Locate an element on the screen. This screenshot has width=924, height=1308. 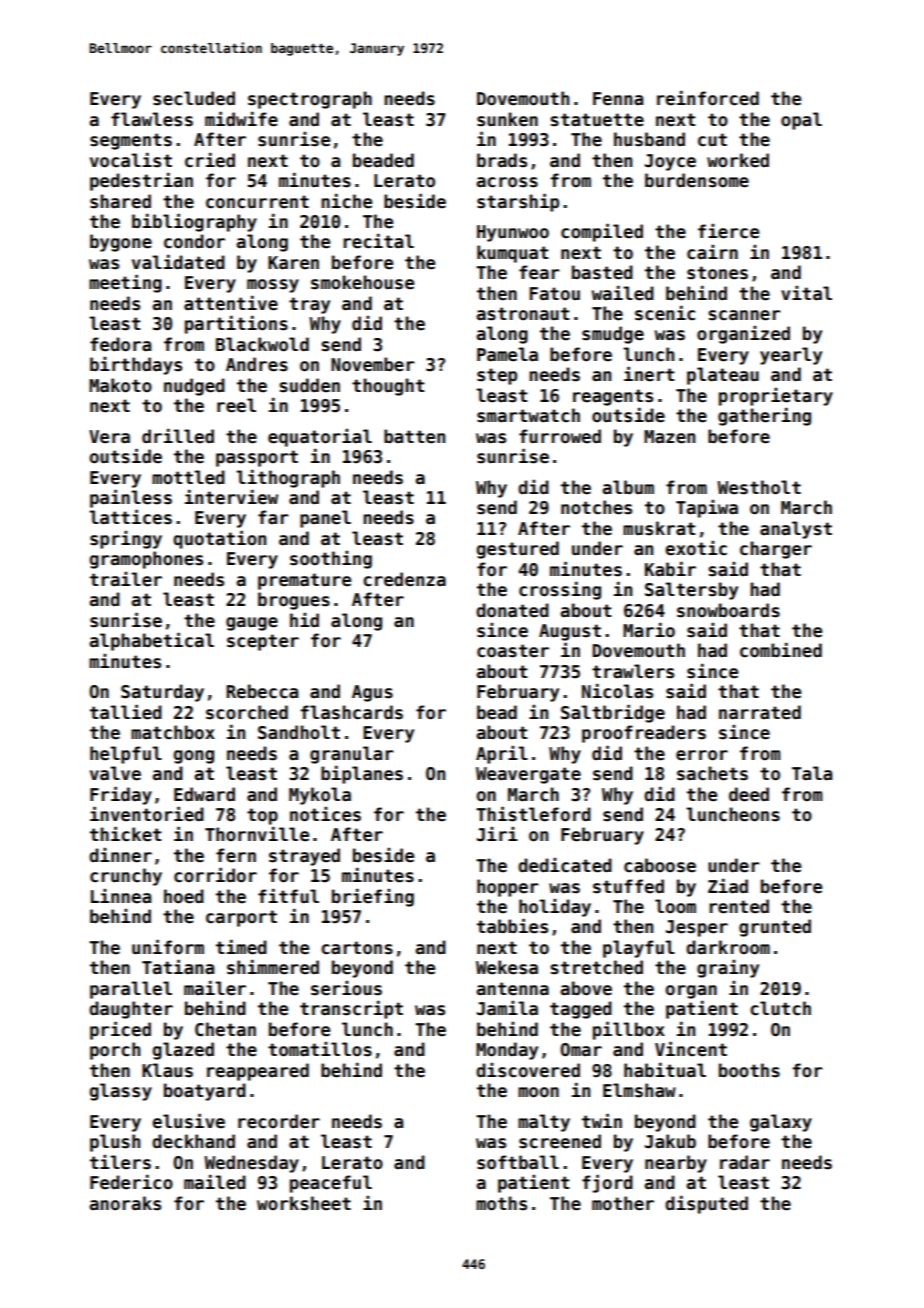
softball is located at coordinates (518, 1162).
